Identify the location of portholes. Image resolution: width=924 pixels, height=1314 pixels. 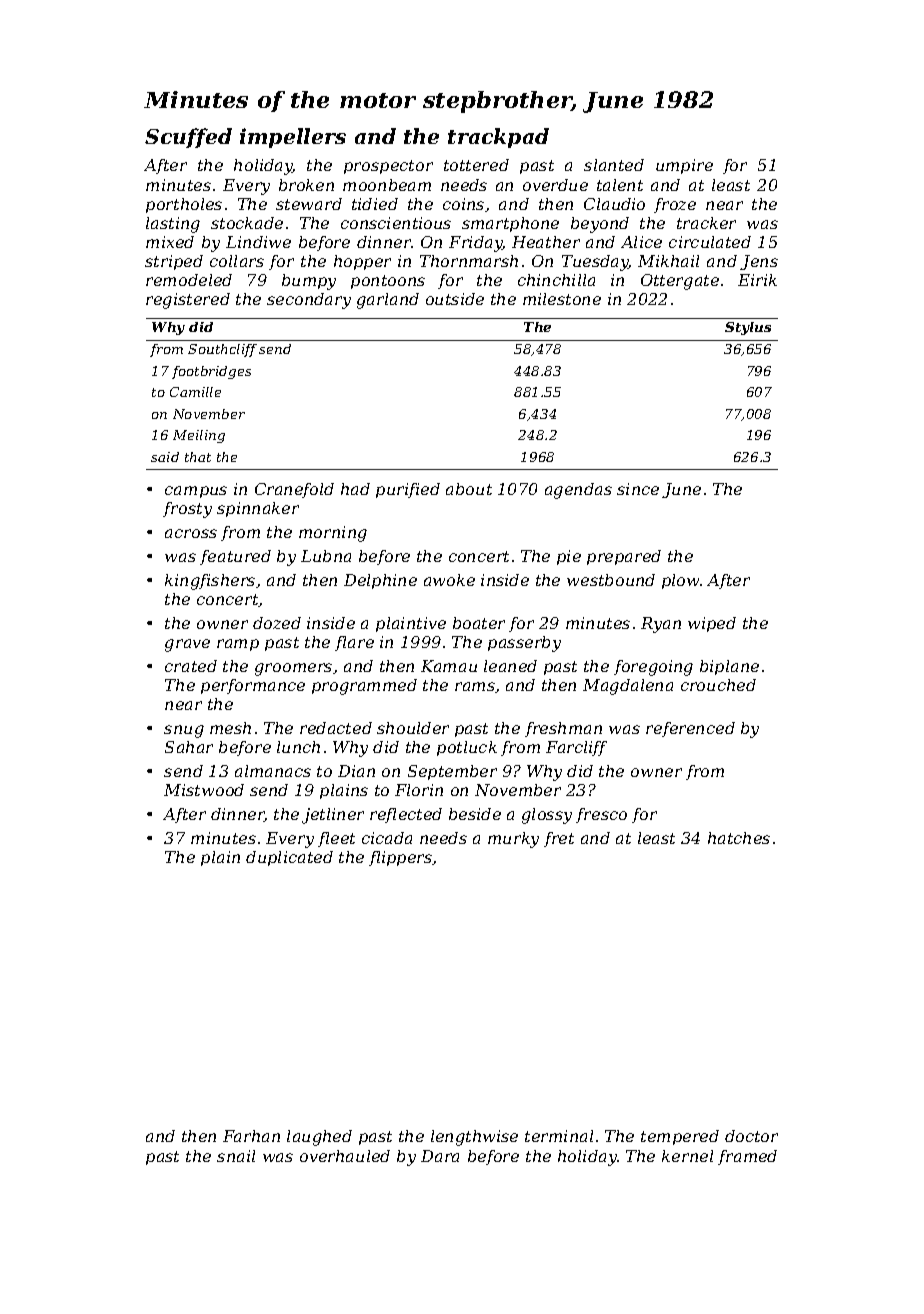
(184, 205).
